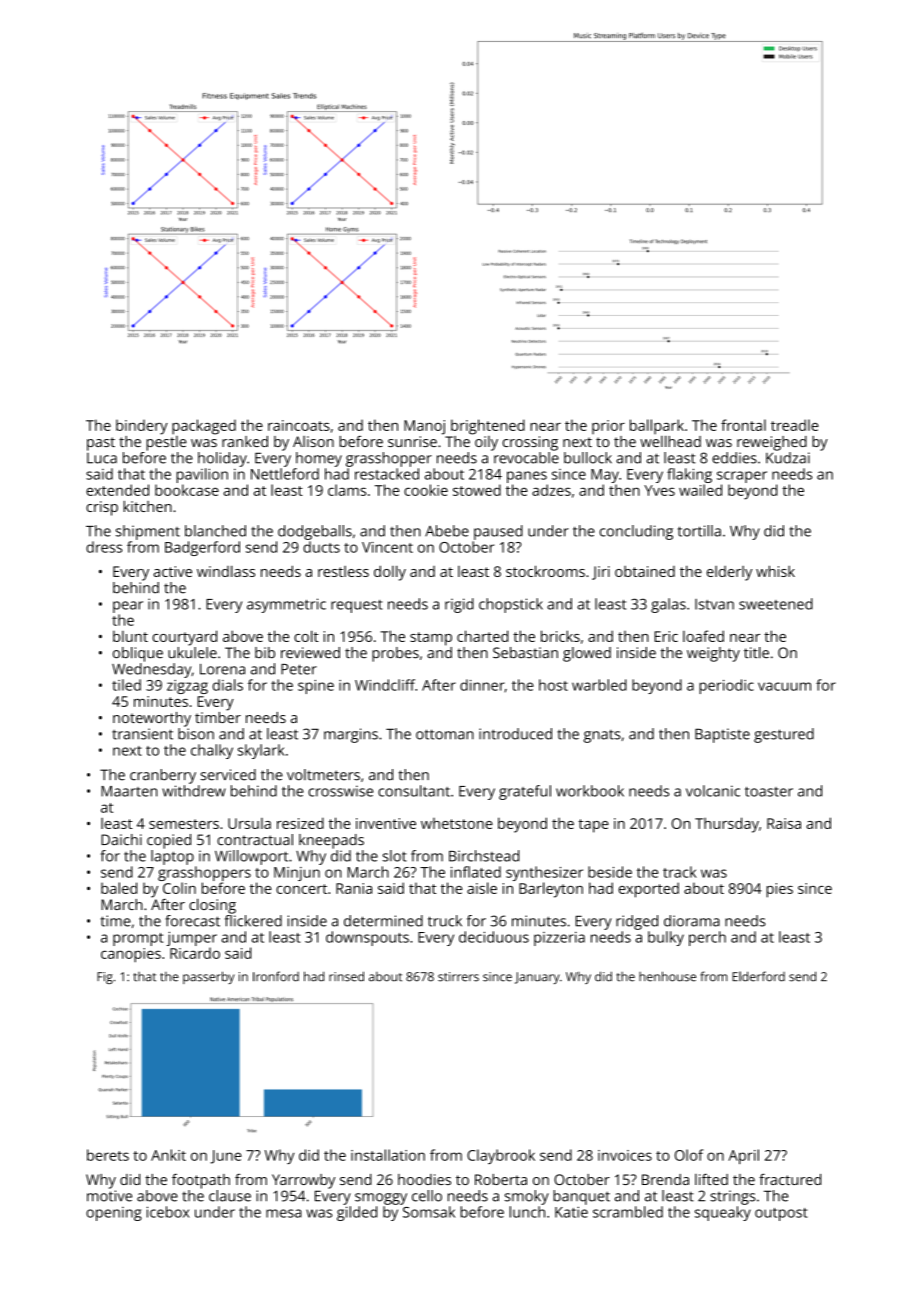 The image size is (924, 1308). Describe the element at coordinates (138, 939) in the screenshot. I see `prompt` at that location.
